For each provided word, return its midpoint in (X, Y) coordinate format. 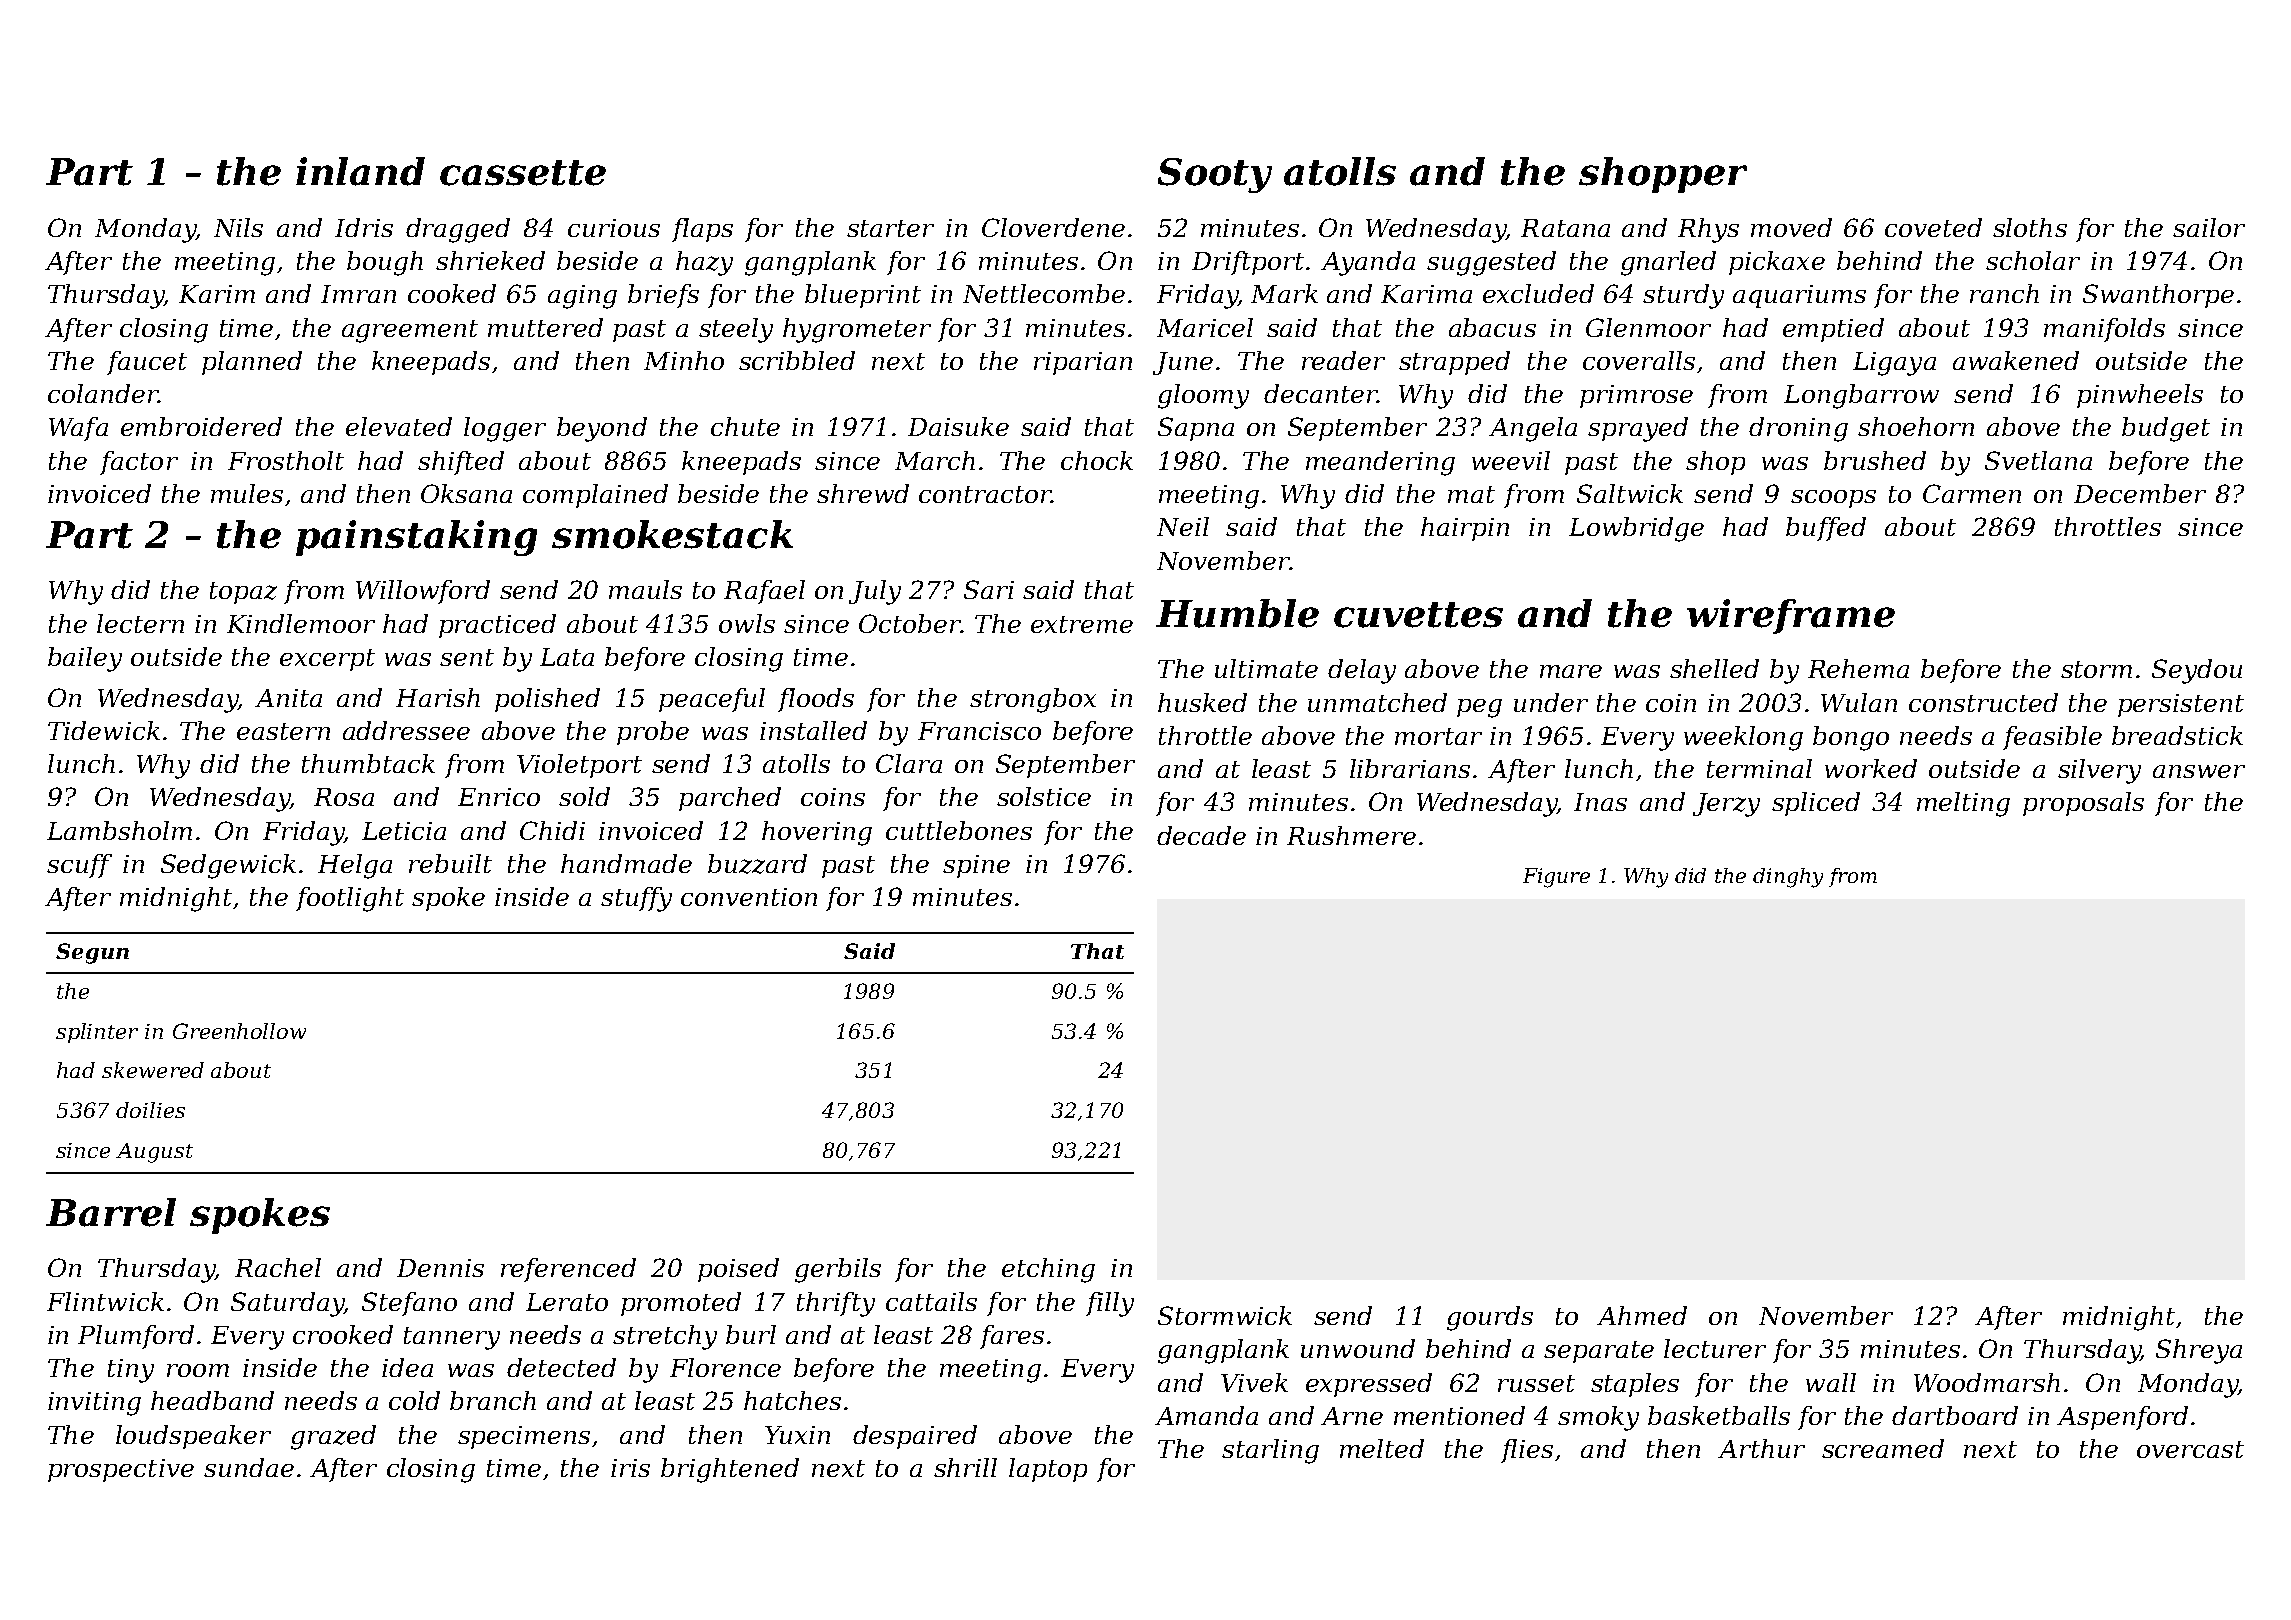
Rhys (1708, 230)
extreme (1082, 624)
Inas (1600, 802)
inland (360, 171)
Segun (92, 953)
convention (749, 897)
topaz (243, 593)
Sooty (1215, 175)
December (2140, 493)
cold (414, 1400)
